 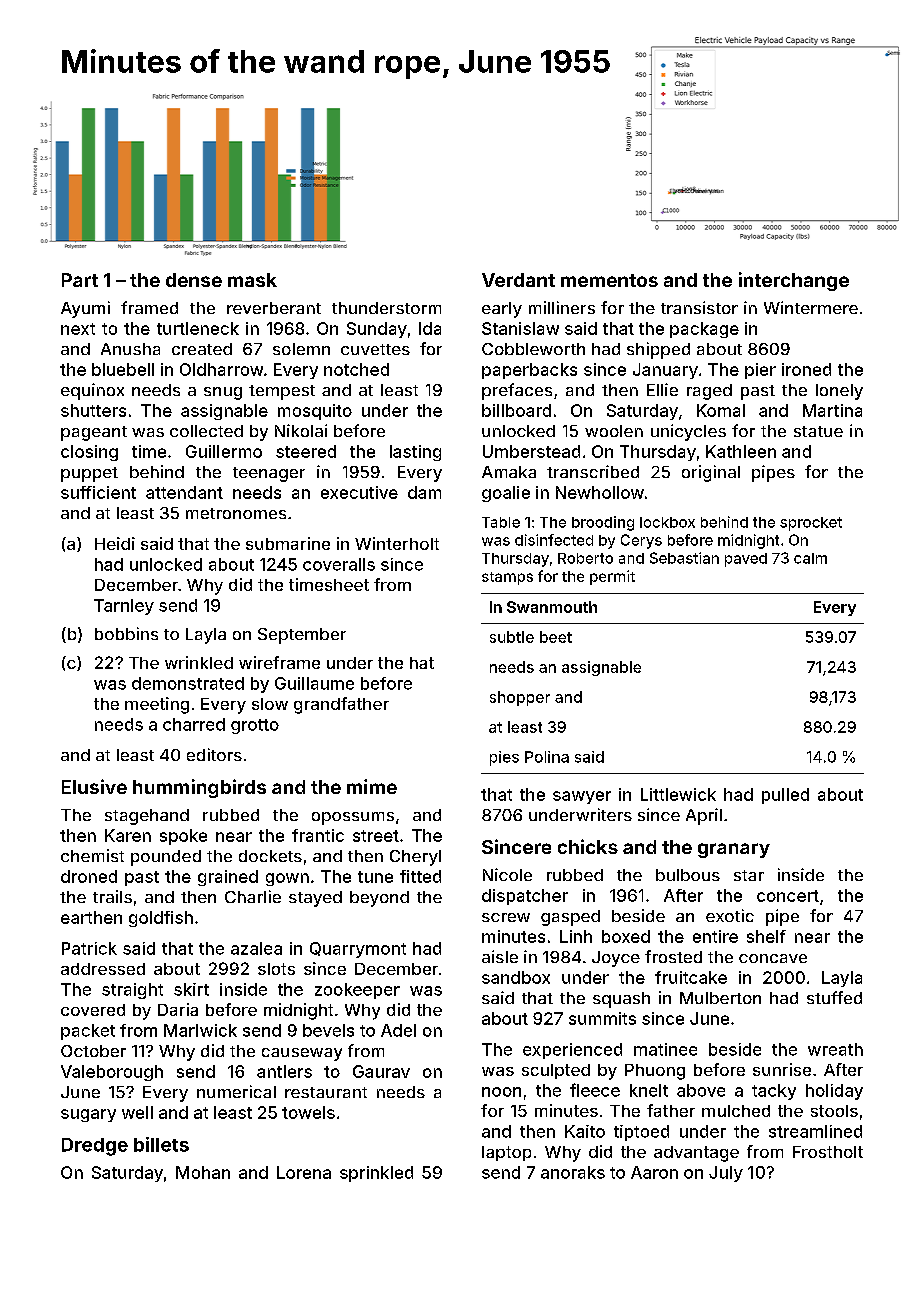 What do you see at coordinates (88, 1115) in the image?
I see `sugary` at bounding box center [88, 1115].
